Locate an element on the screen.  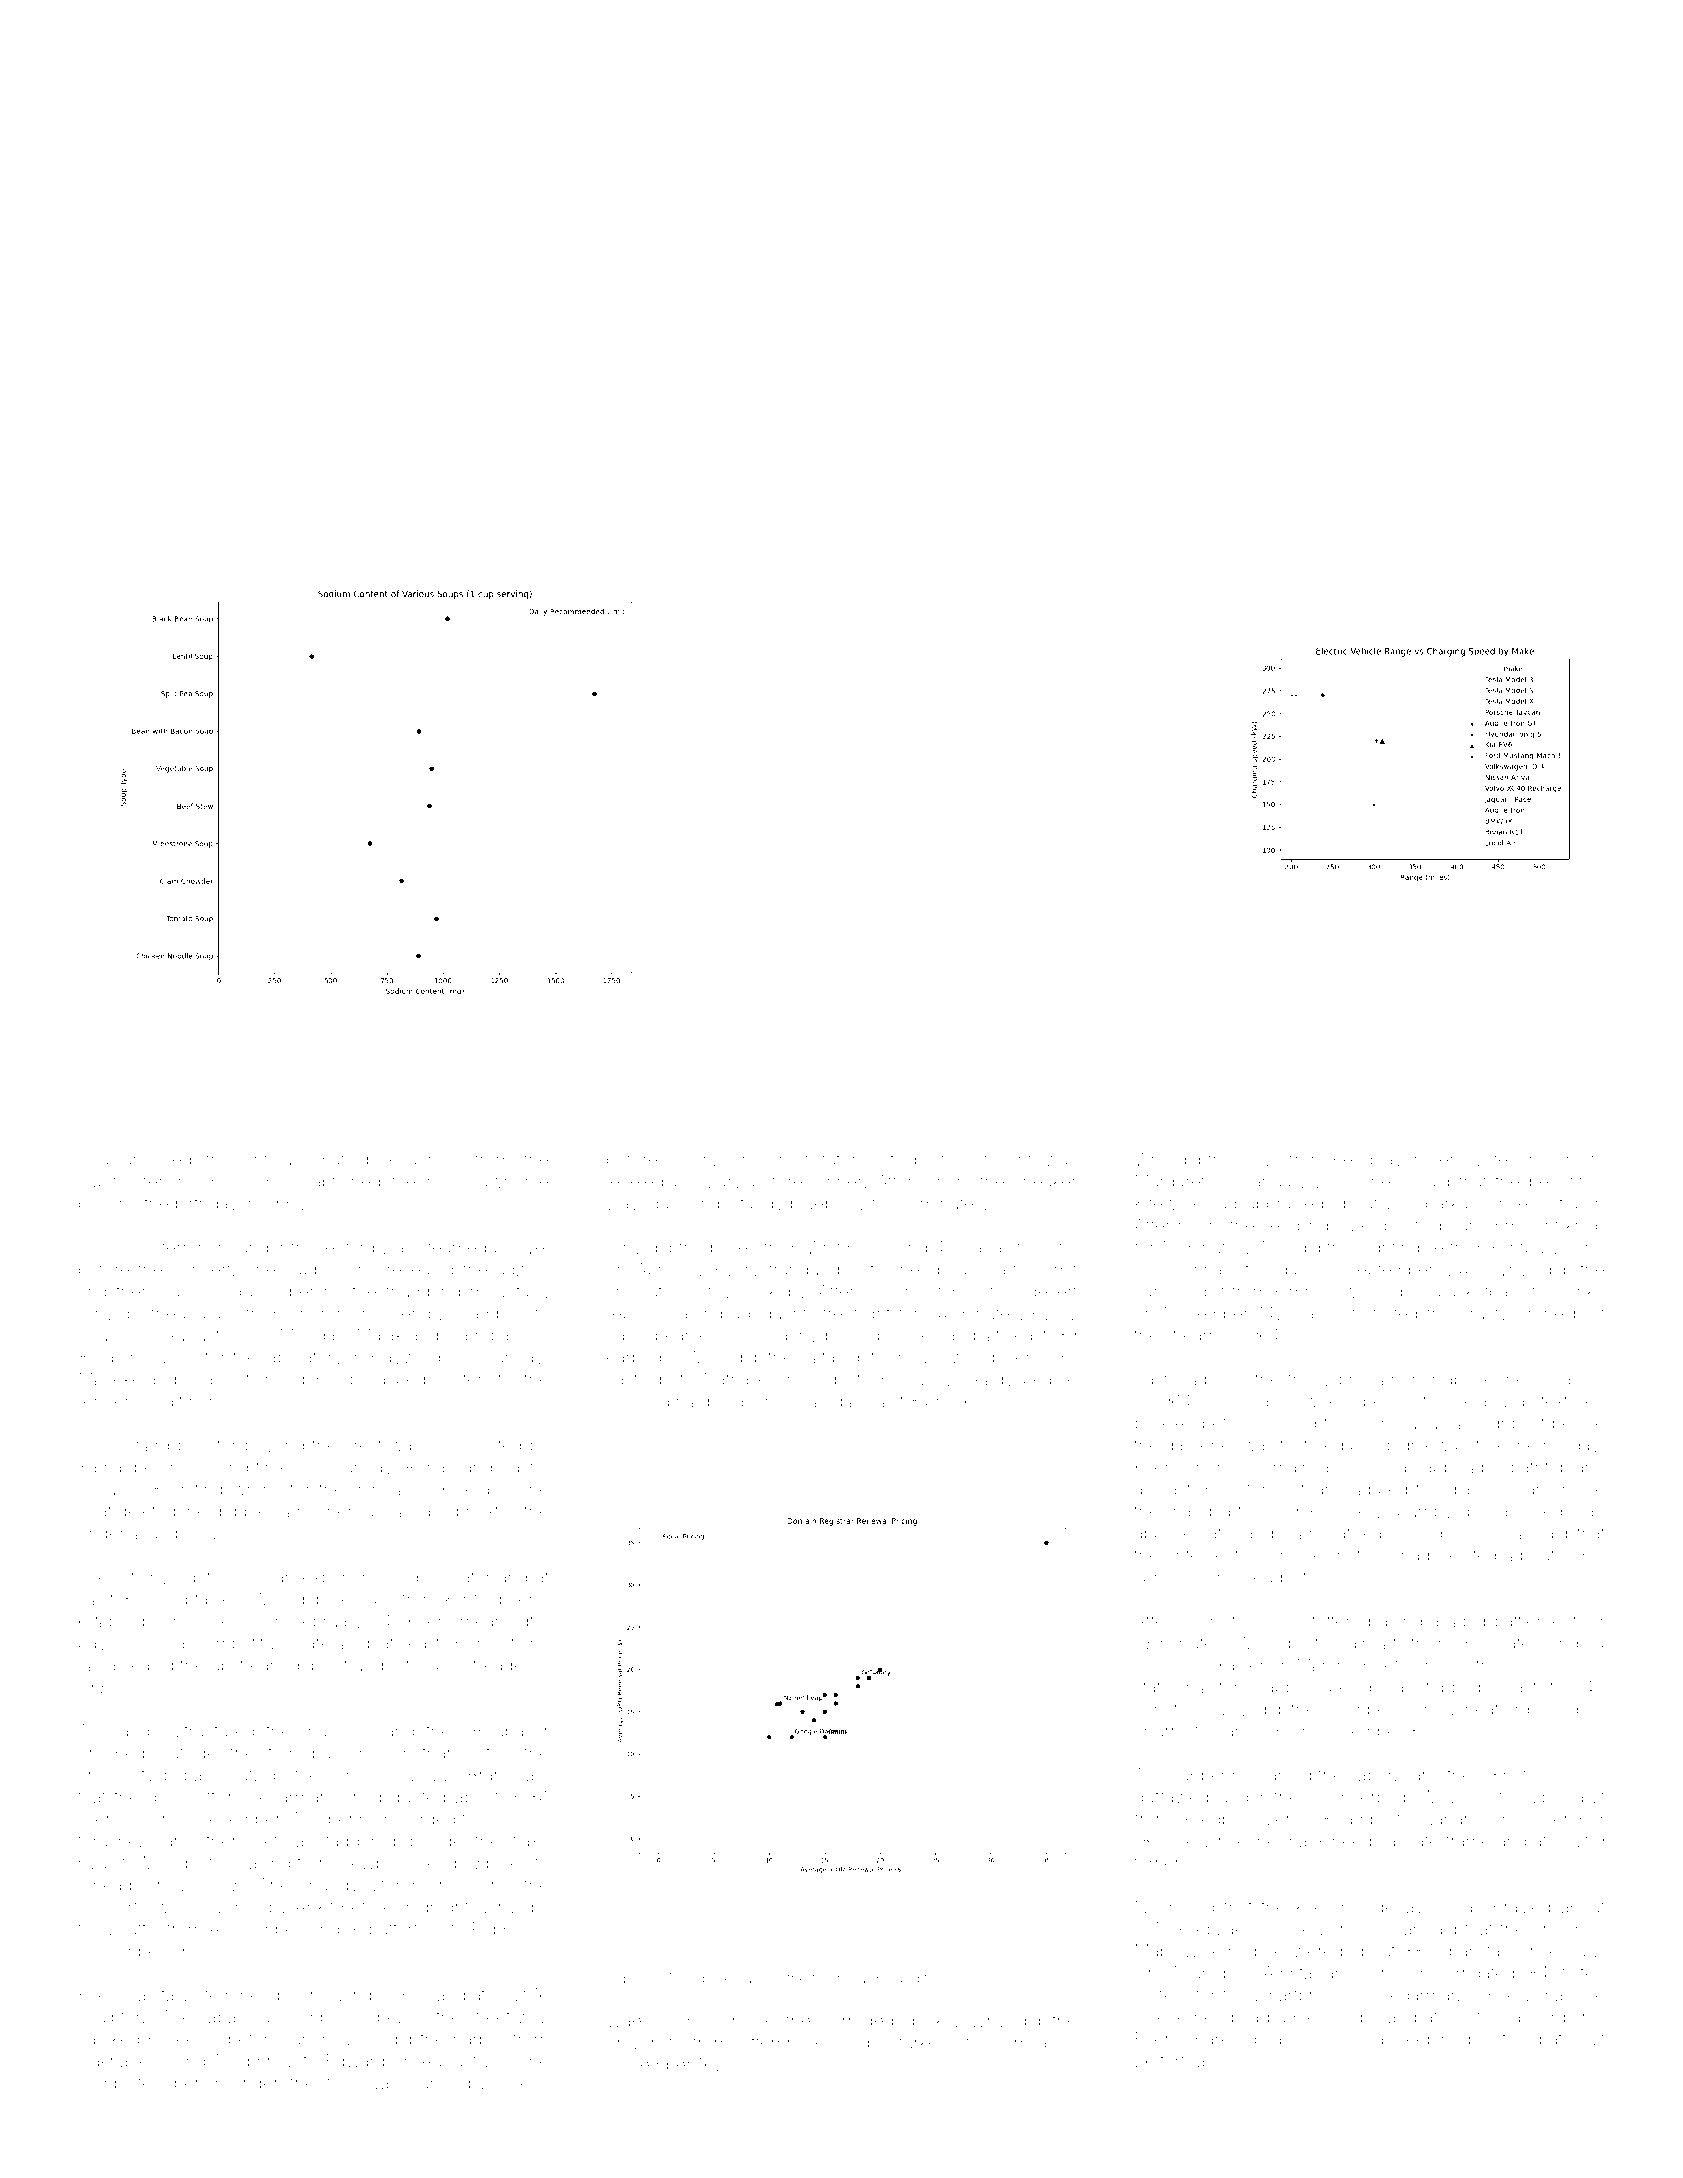
Birgit is located at coordinates (1508, 1776).
